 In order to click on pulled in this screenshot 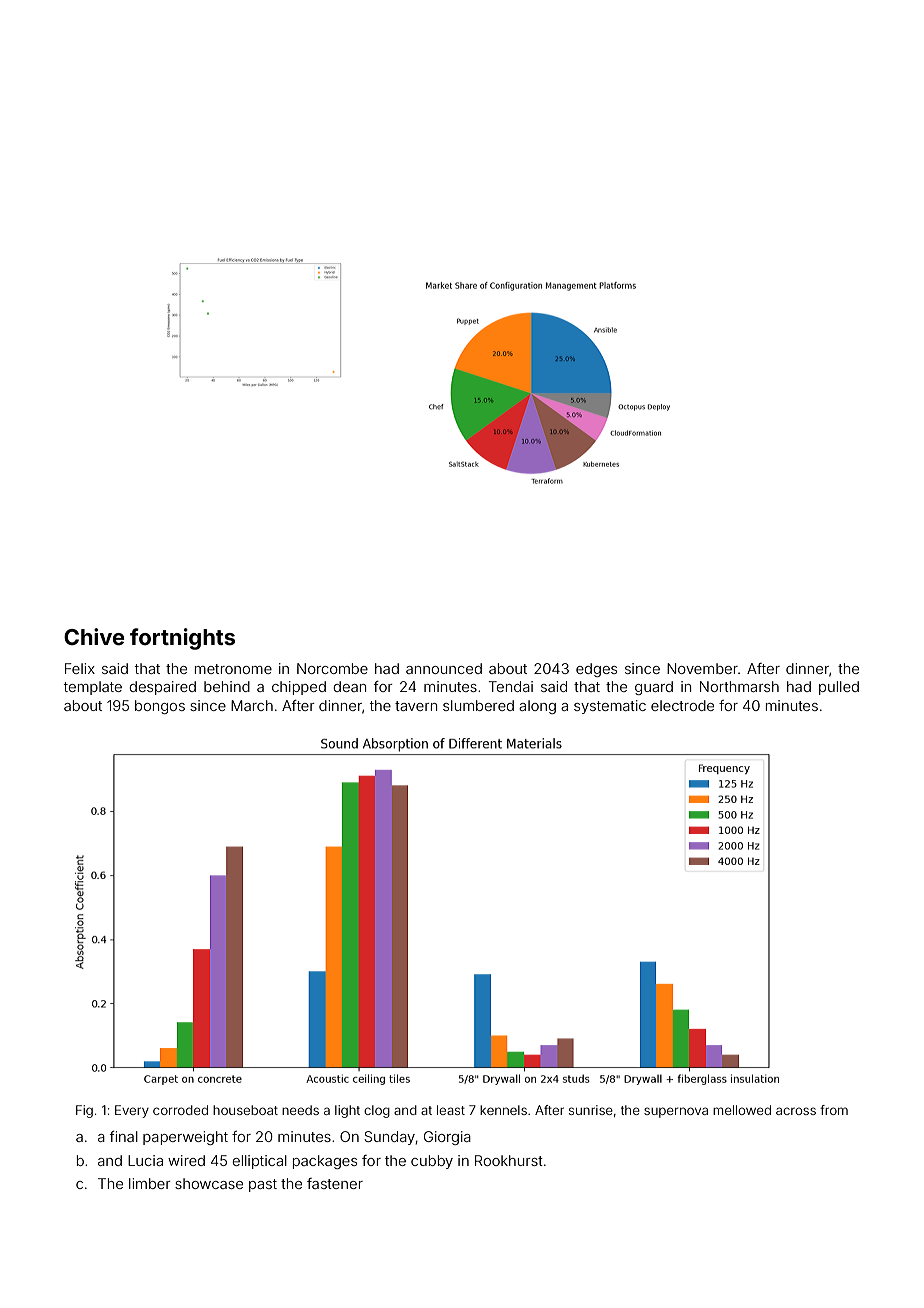, I will do `click(839, 688)`.
